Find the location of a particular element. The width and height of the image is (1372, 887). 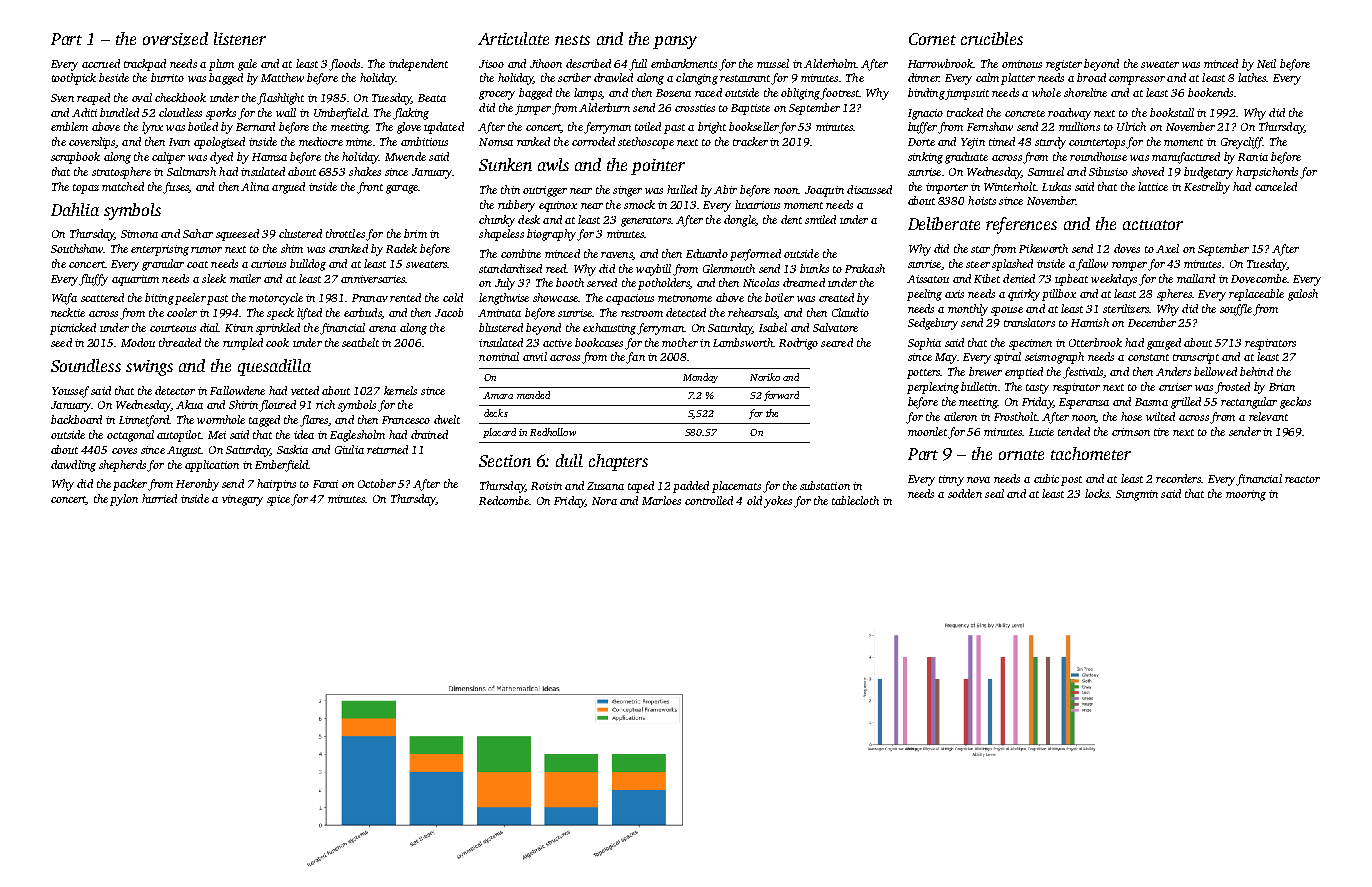

souffle is located at coordinates (1236, 310).
